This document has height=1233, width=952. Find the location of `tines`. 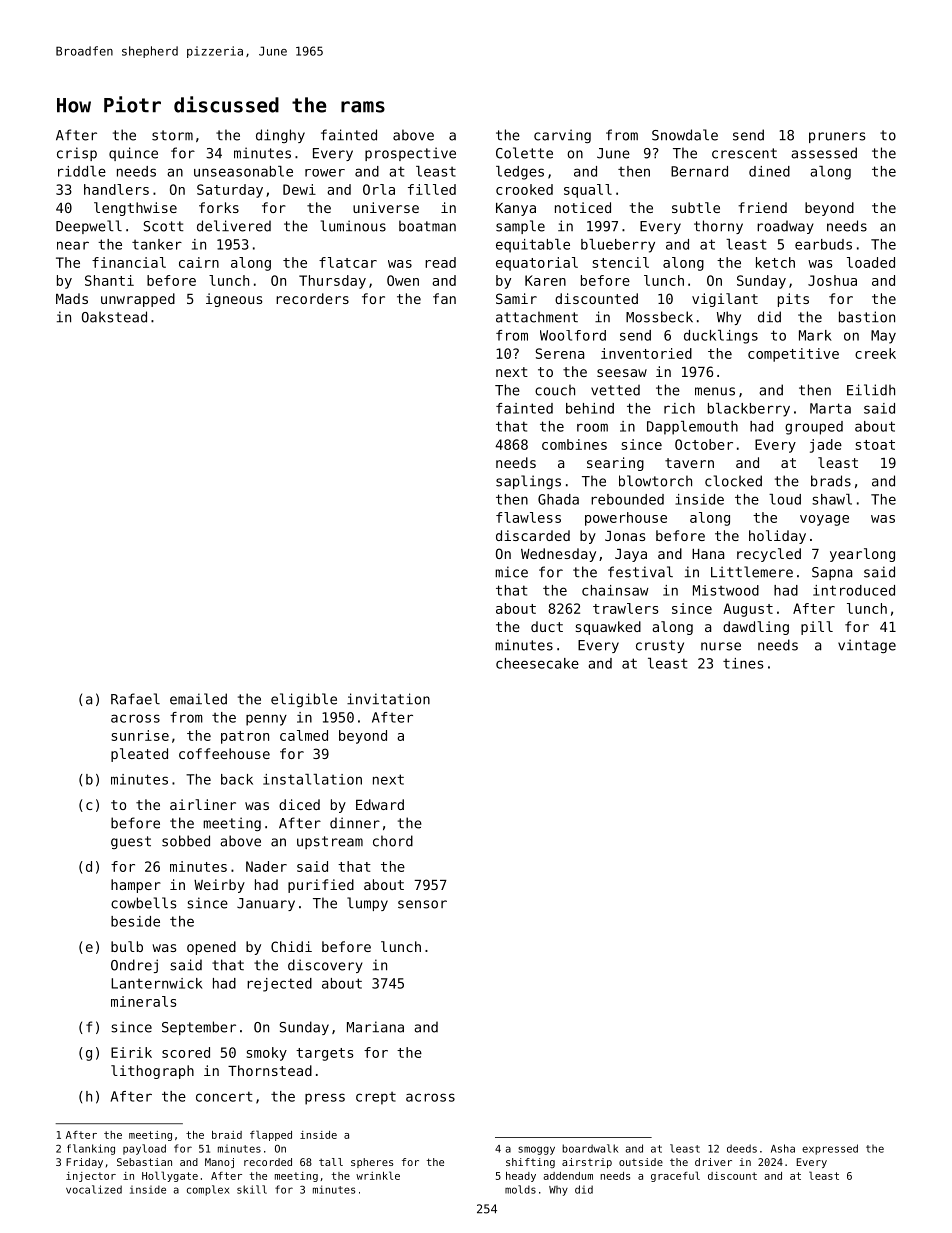

tines is located at coordinates (743, 663).
